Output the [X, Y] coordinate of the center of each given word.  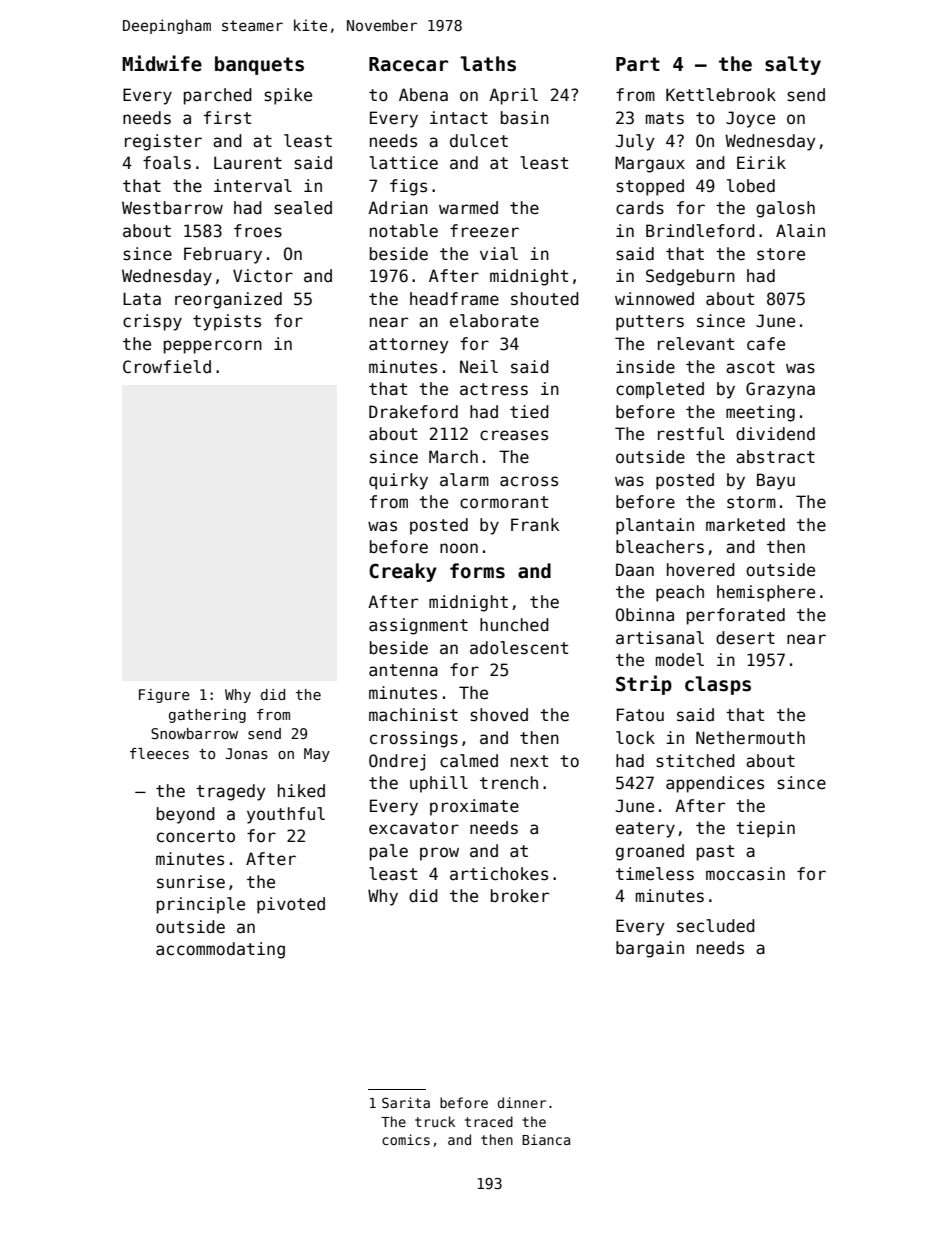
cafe [766, 344]
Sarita [406, 1102]
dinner [521, 1102]
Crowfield [167, 367]
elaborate [494, 321]
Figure [164, 696]
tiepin [765, 829]
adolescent [519, 648]
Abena [423, 94]
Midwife [162, 63]
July [635, 142]
